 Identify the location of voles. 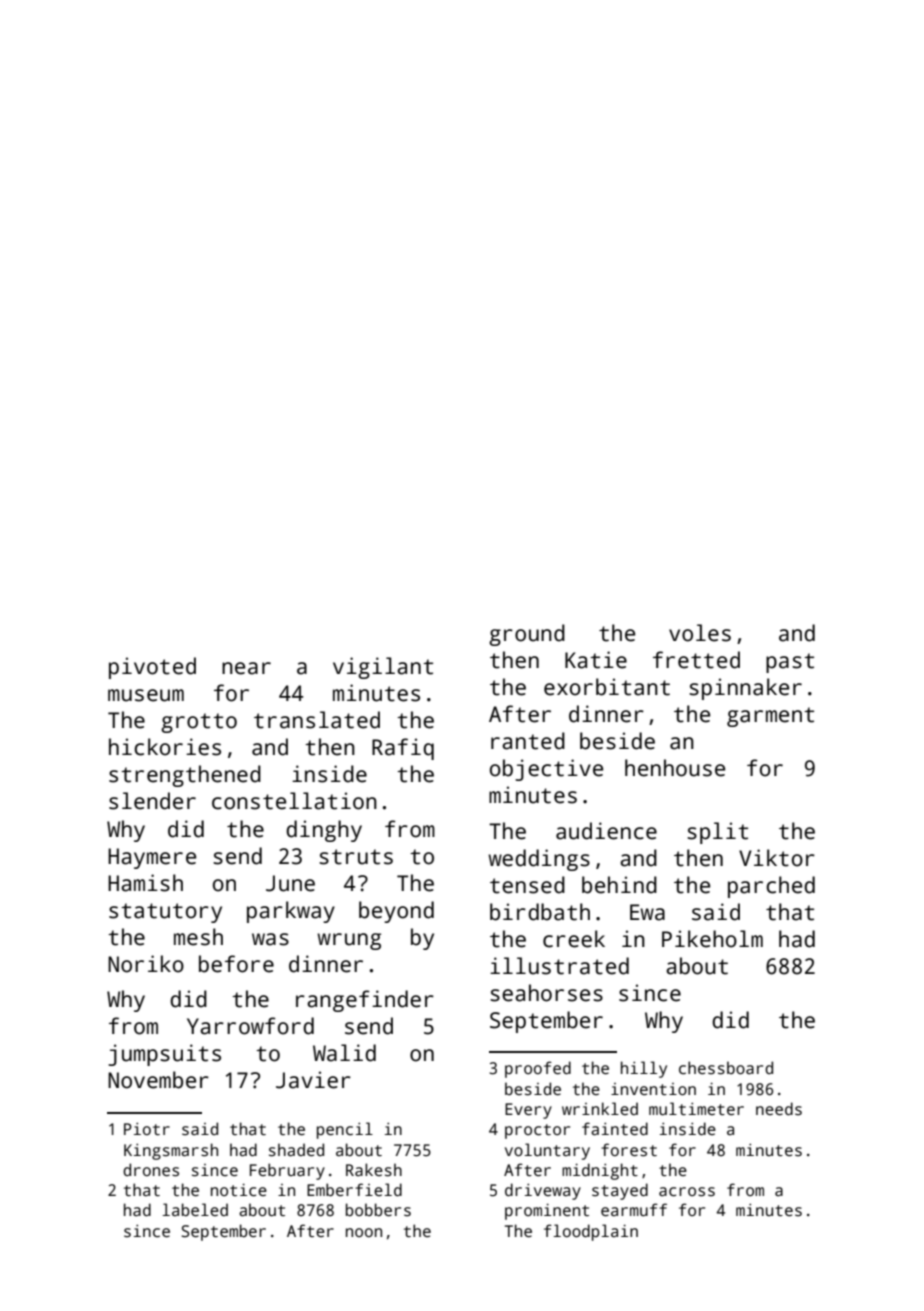
(700, 633).
